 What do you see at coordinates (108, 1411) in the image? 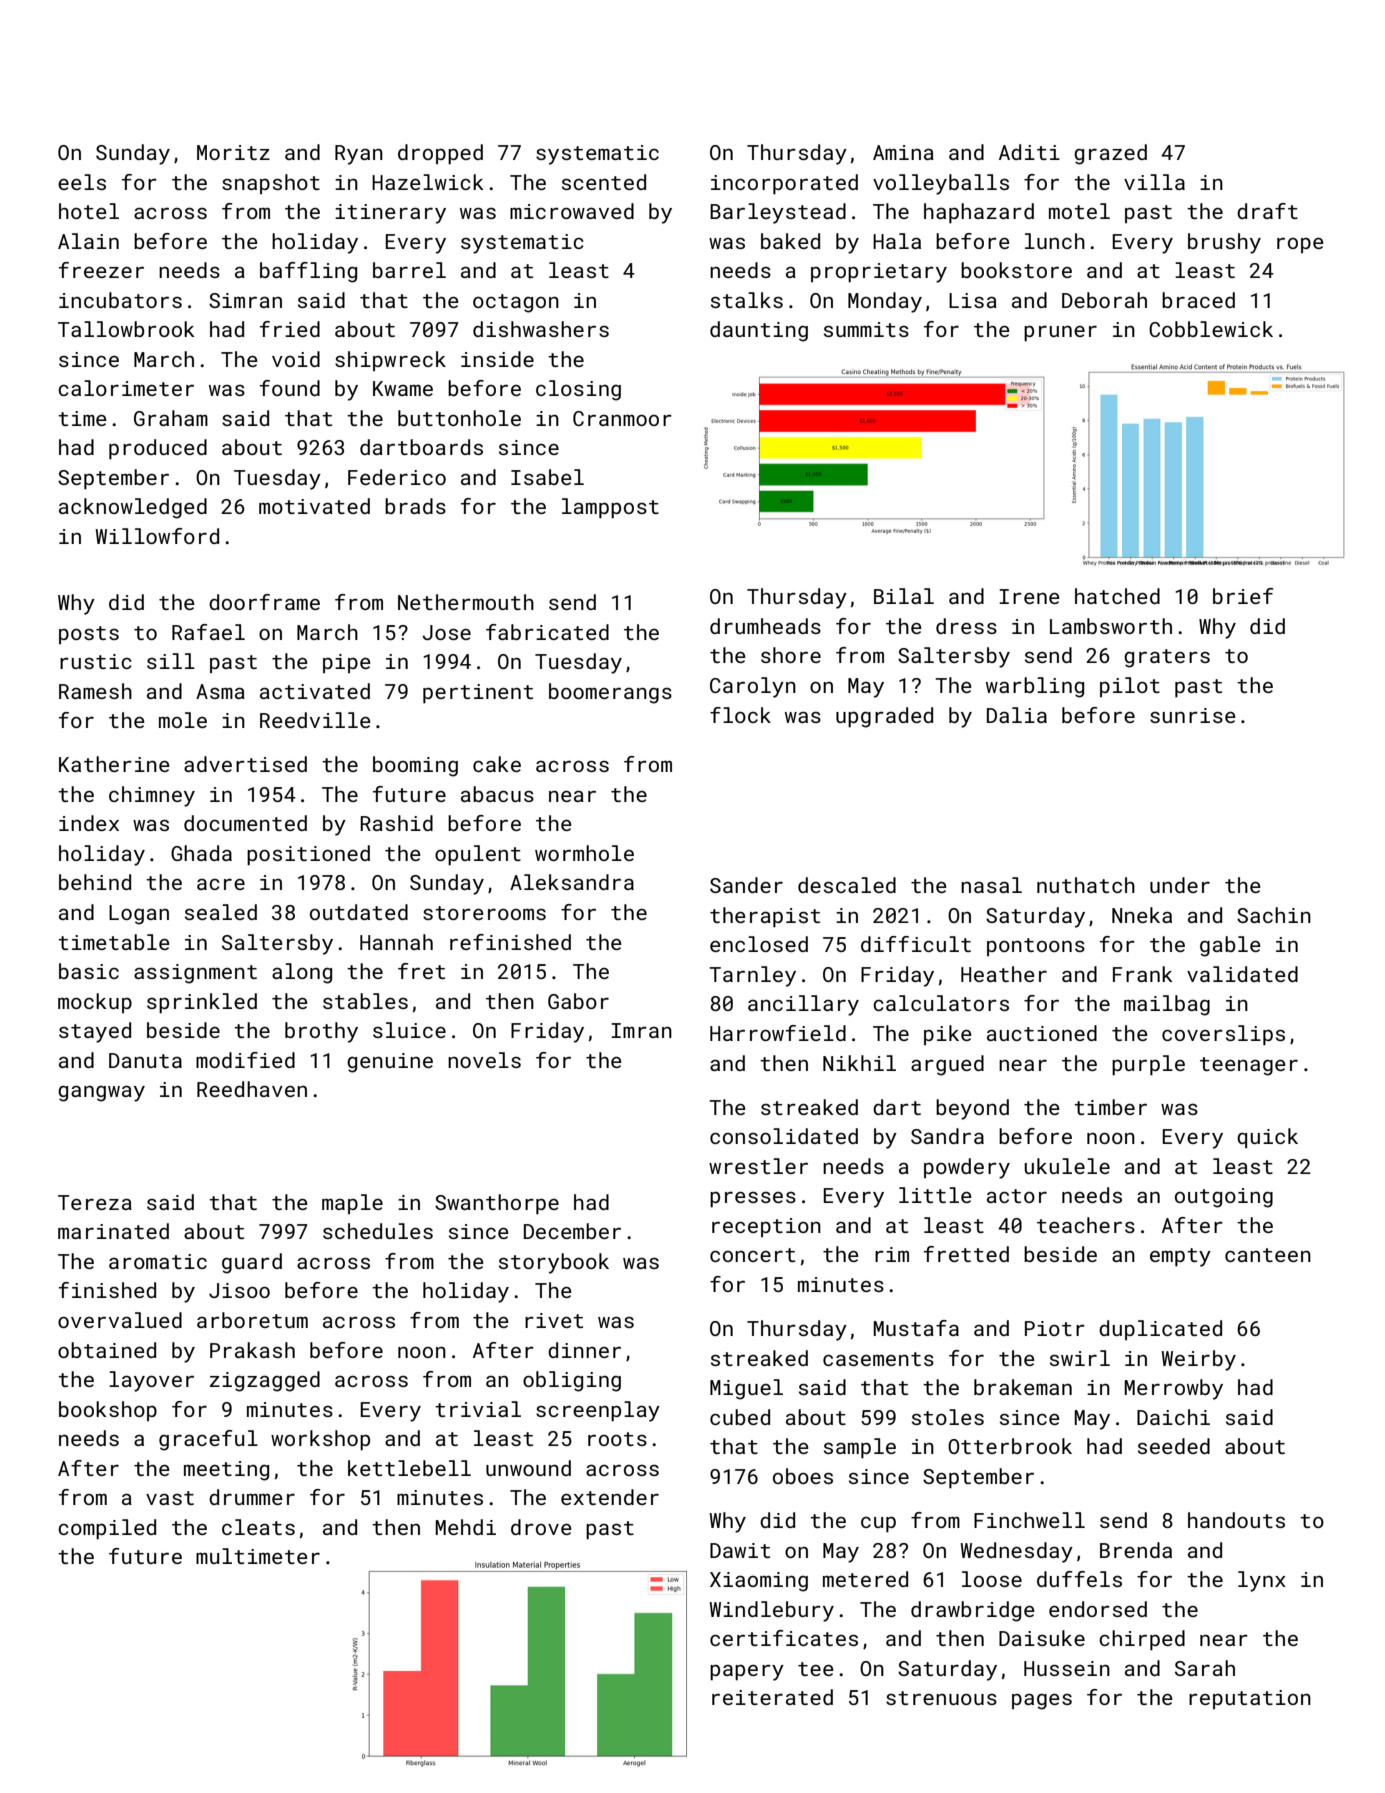
I see `bookshop` at bounding box center [108, 1411].
